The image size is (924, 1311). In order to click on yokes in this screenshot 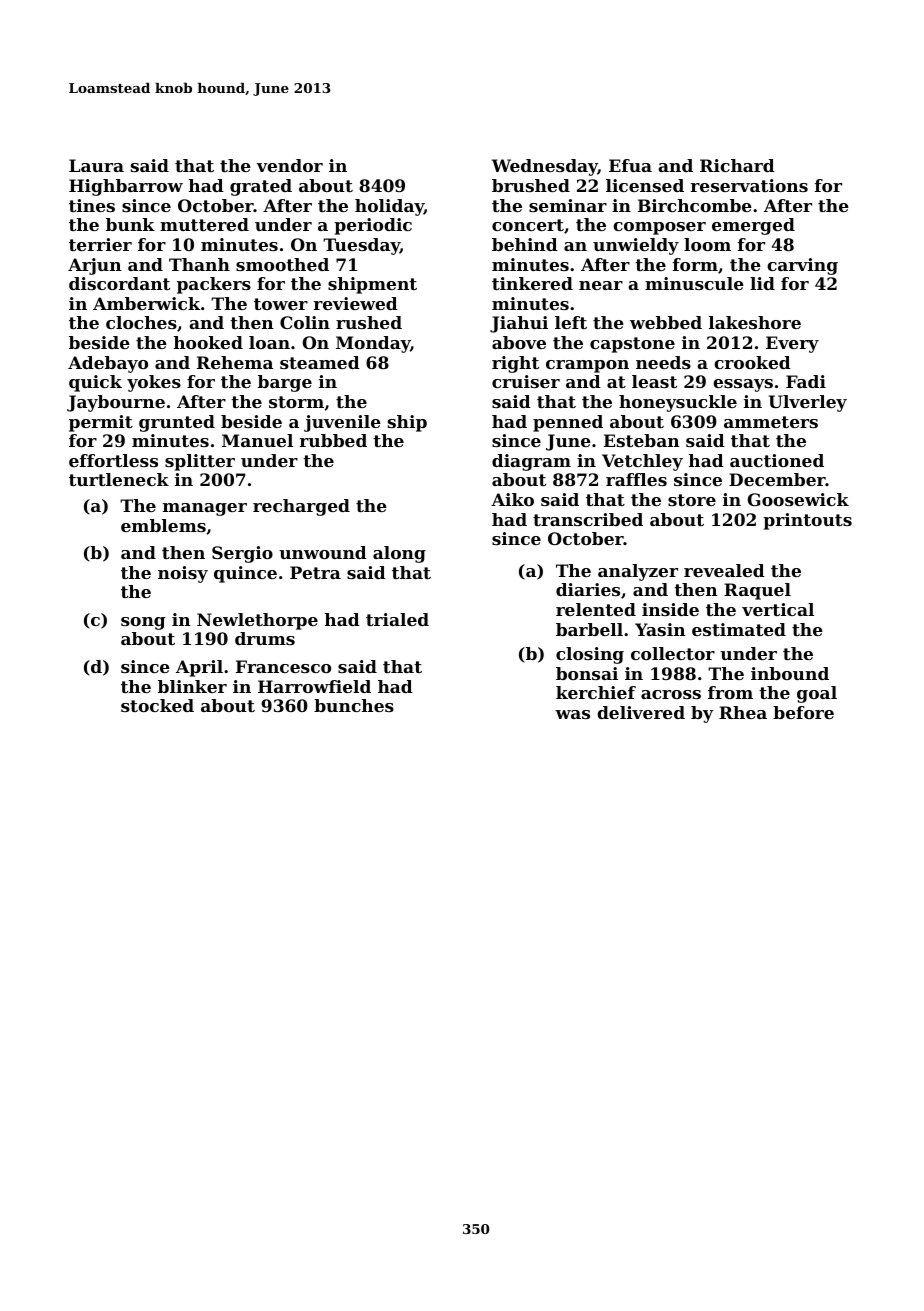, I will do `click(154, 383)`.
